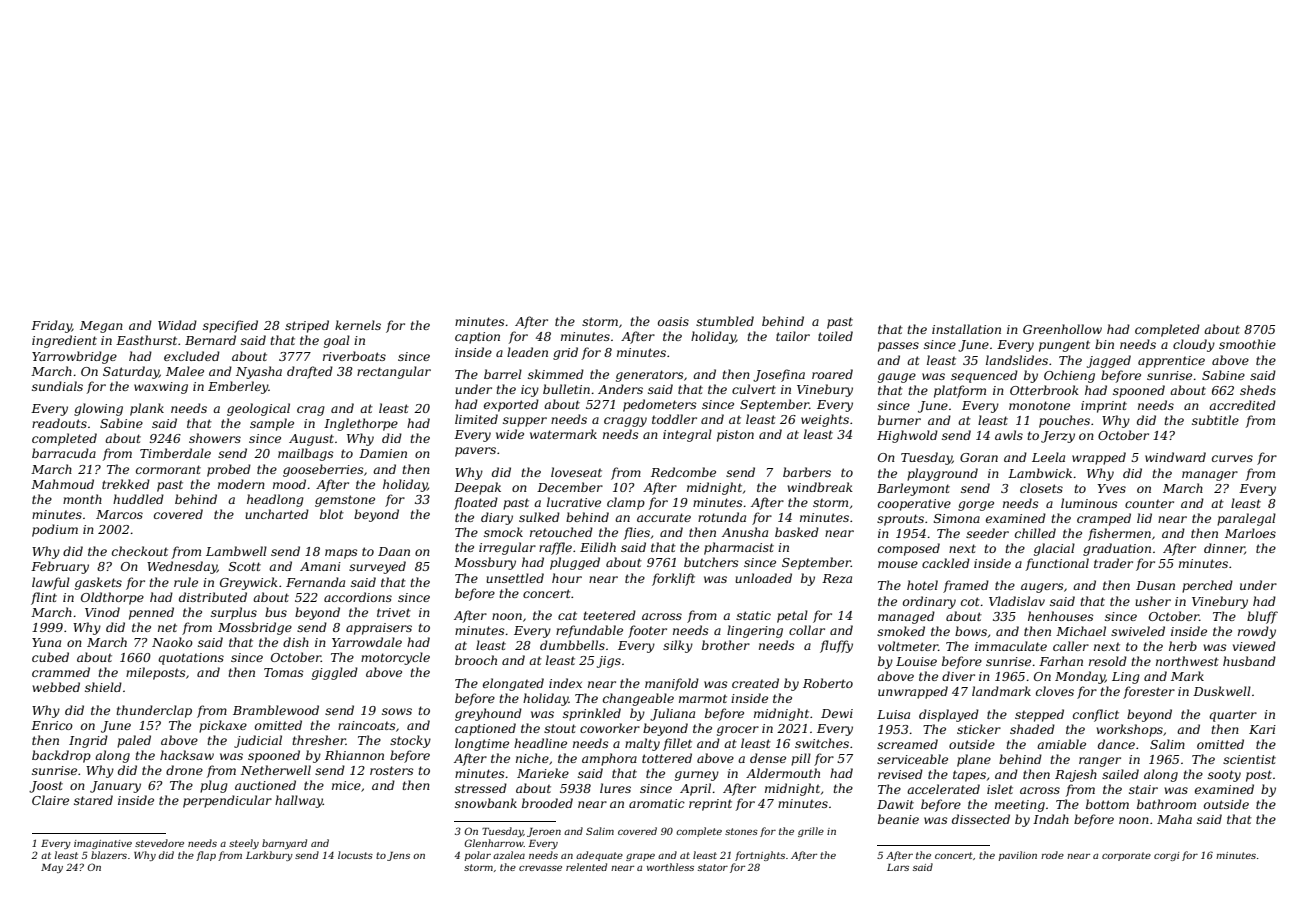 This document has height=924, width=1308. Describe the element at coordinates (725, 321) in the document. I see `stumbled` at that location.
